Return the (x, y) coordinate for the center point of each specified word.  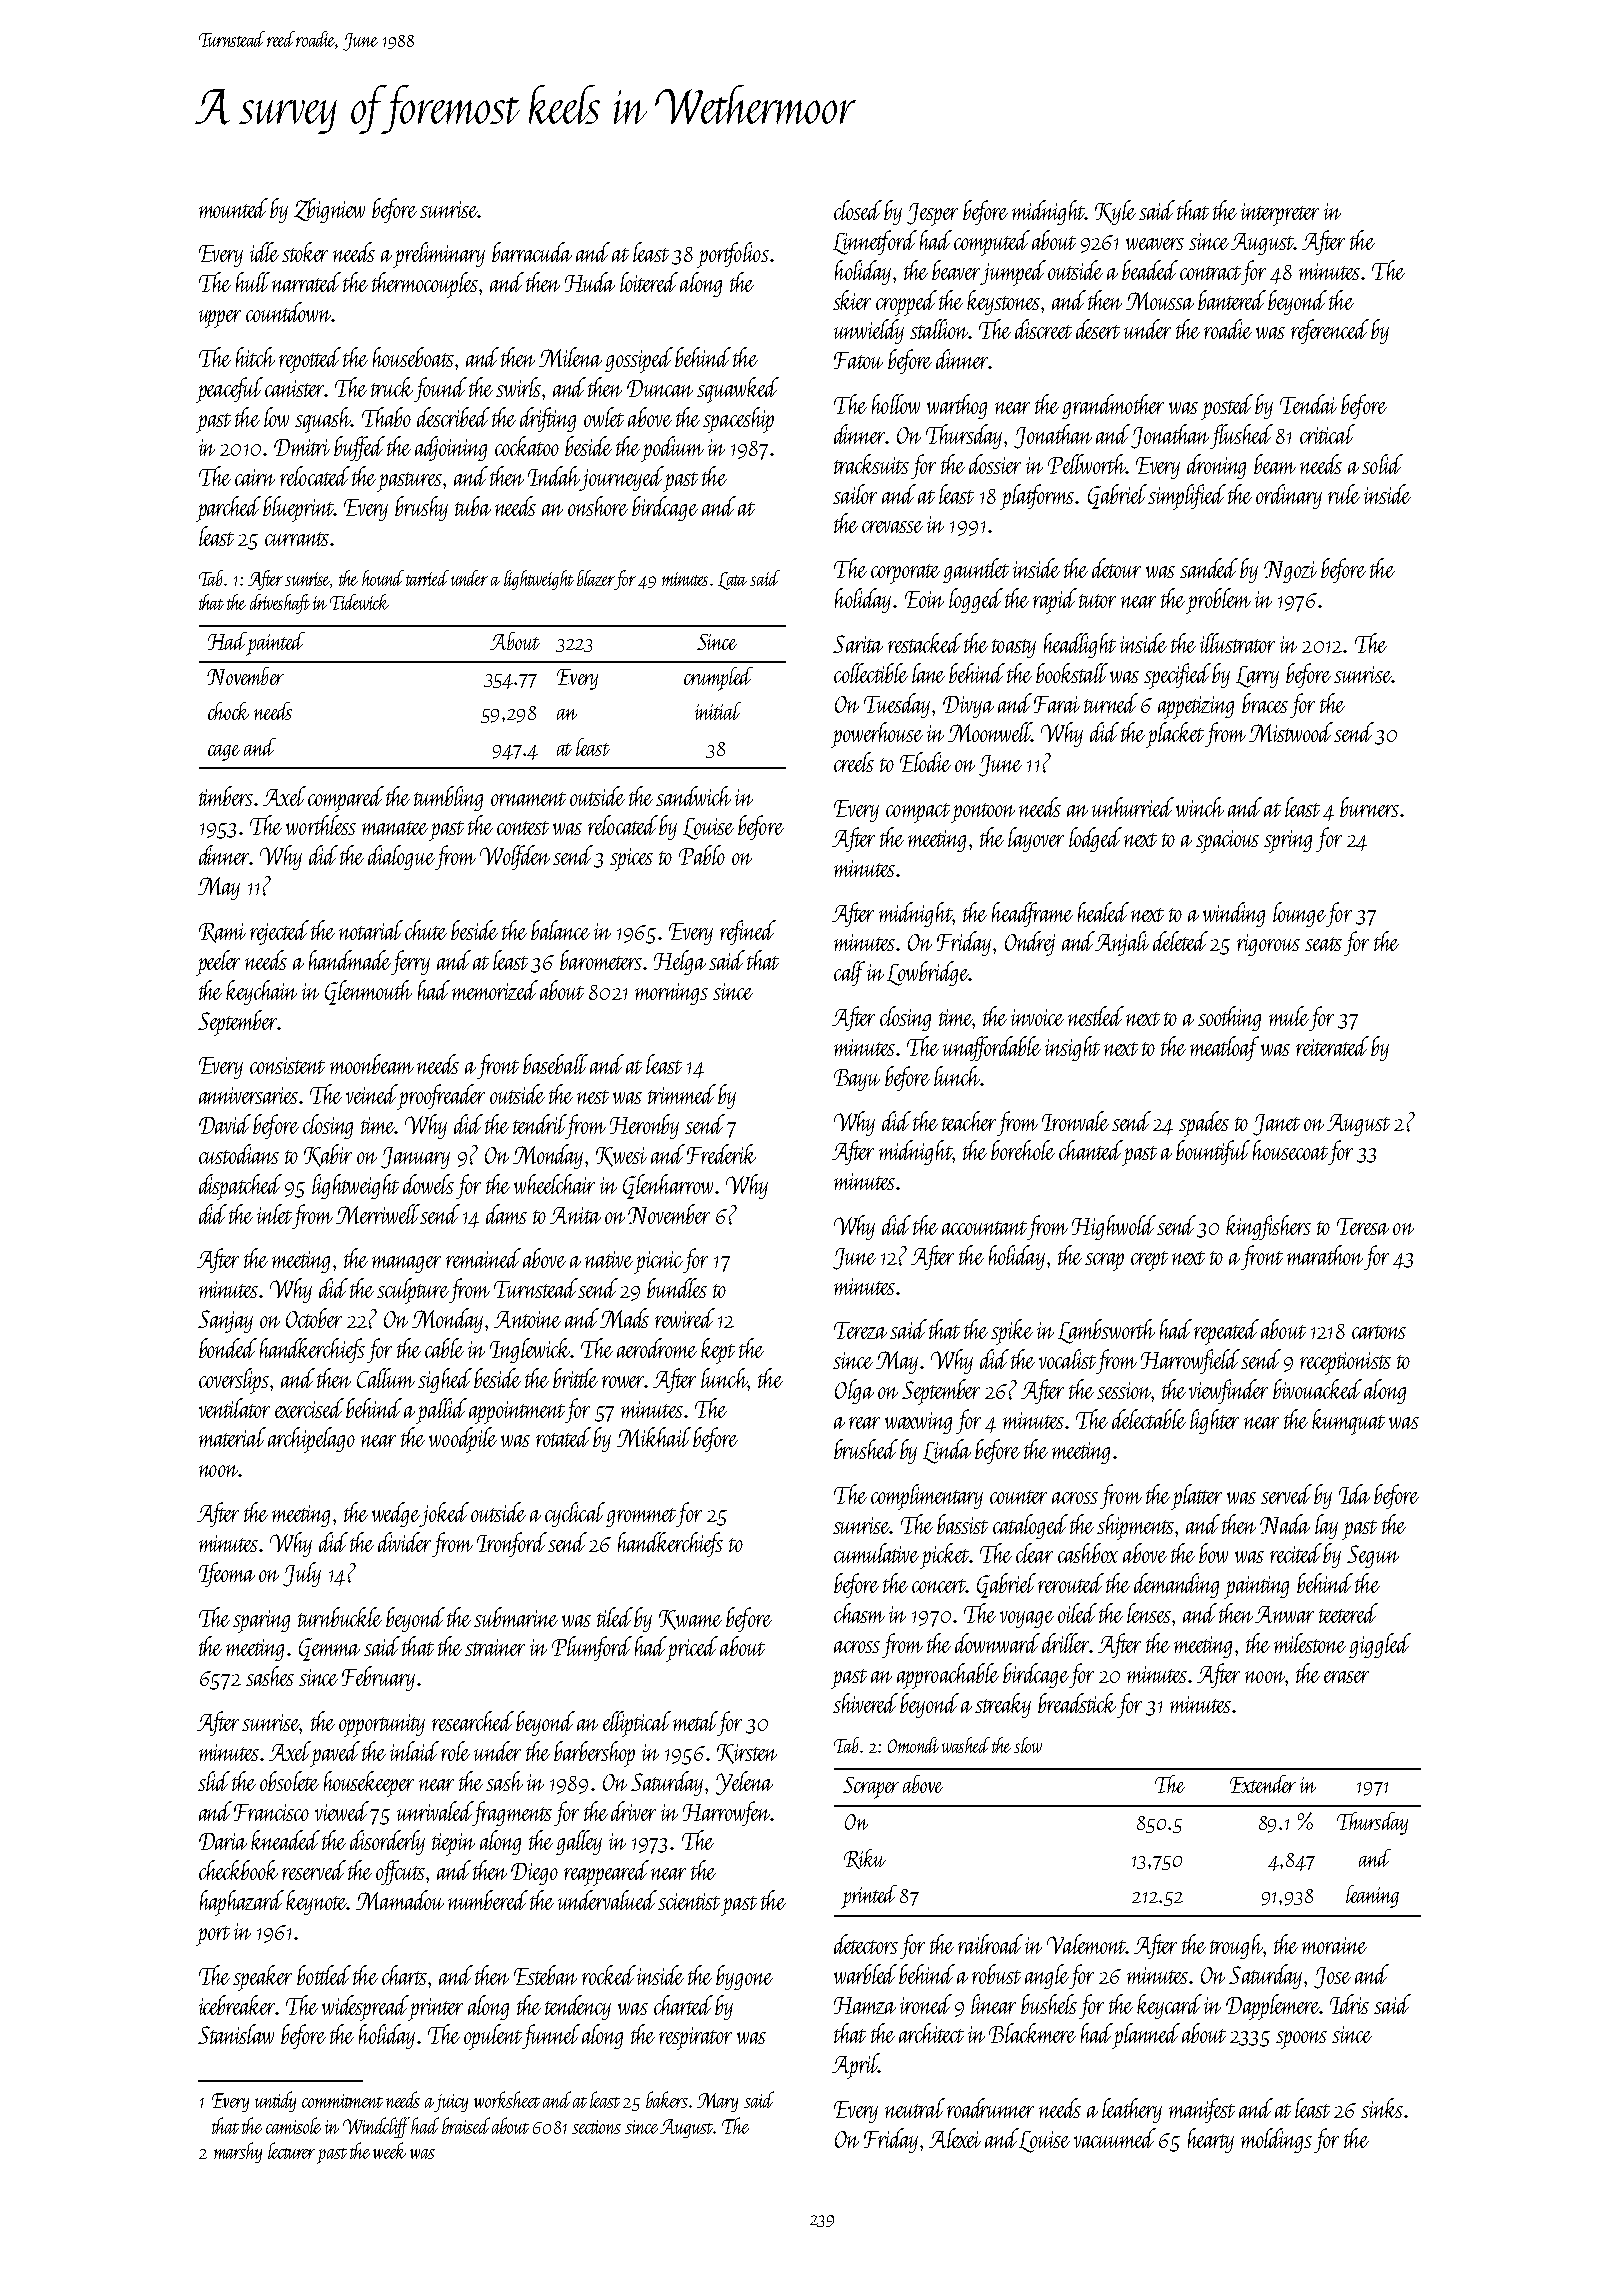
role (455, 1751)
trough (1236, 1946)
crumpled (718, 679)
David (225, 1124)
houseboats (413, 357)
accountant (984, 1228)
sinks (1382, 2108)
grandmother (1113, 406)
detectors (866, 1944)
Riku (865, 1859)
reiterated (1332, 1046)
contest (523, 828)
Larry (1257, 677)
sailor (855, 494)
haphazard (242, 1903)
